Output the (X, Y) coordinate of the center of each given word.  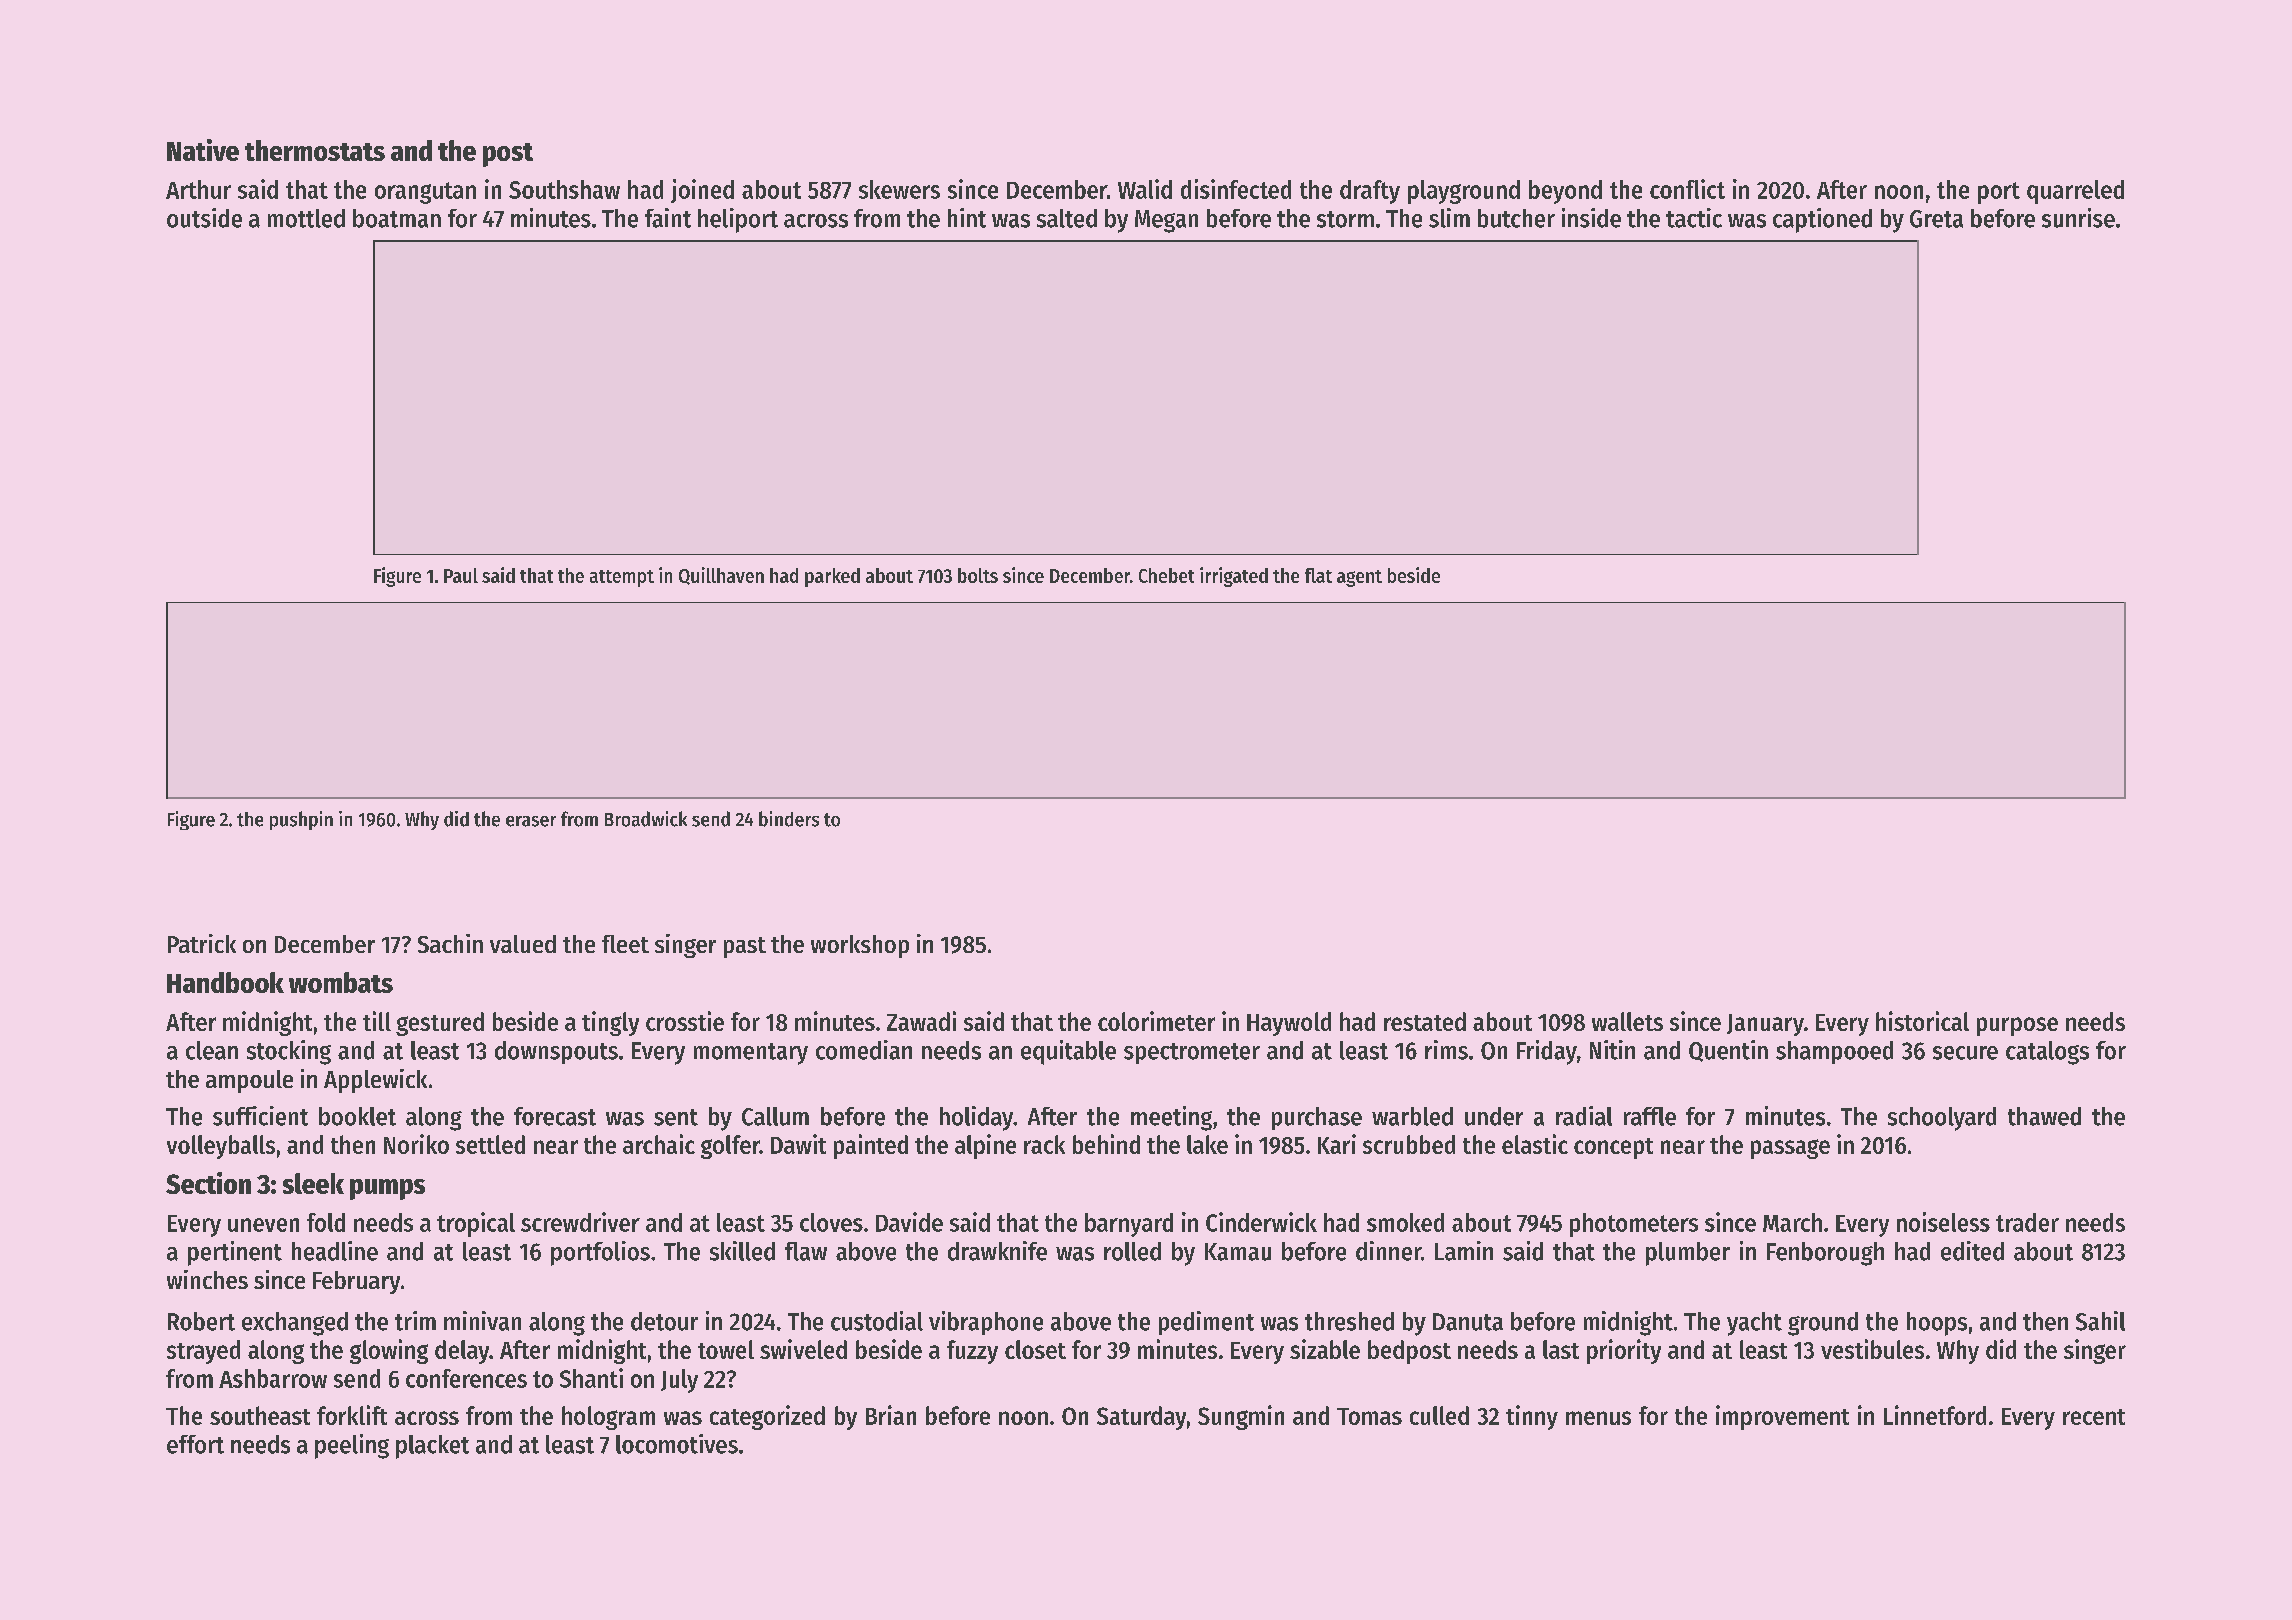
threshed (1349, 1321)
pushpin (301, 820)
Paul (461, 575)
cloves (831, 1222)
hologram (608, 1418)
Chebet (1166, 575)
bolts (978, 575)
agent (1359, 578)
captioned (1822, 220)
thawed (2044, 1116)
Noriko (416, 1144)
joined (702, 191)
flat (1318, 575)
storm (1345, 219)
